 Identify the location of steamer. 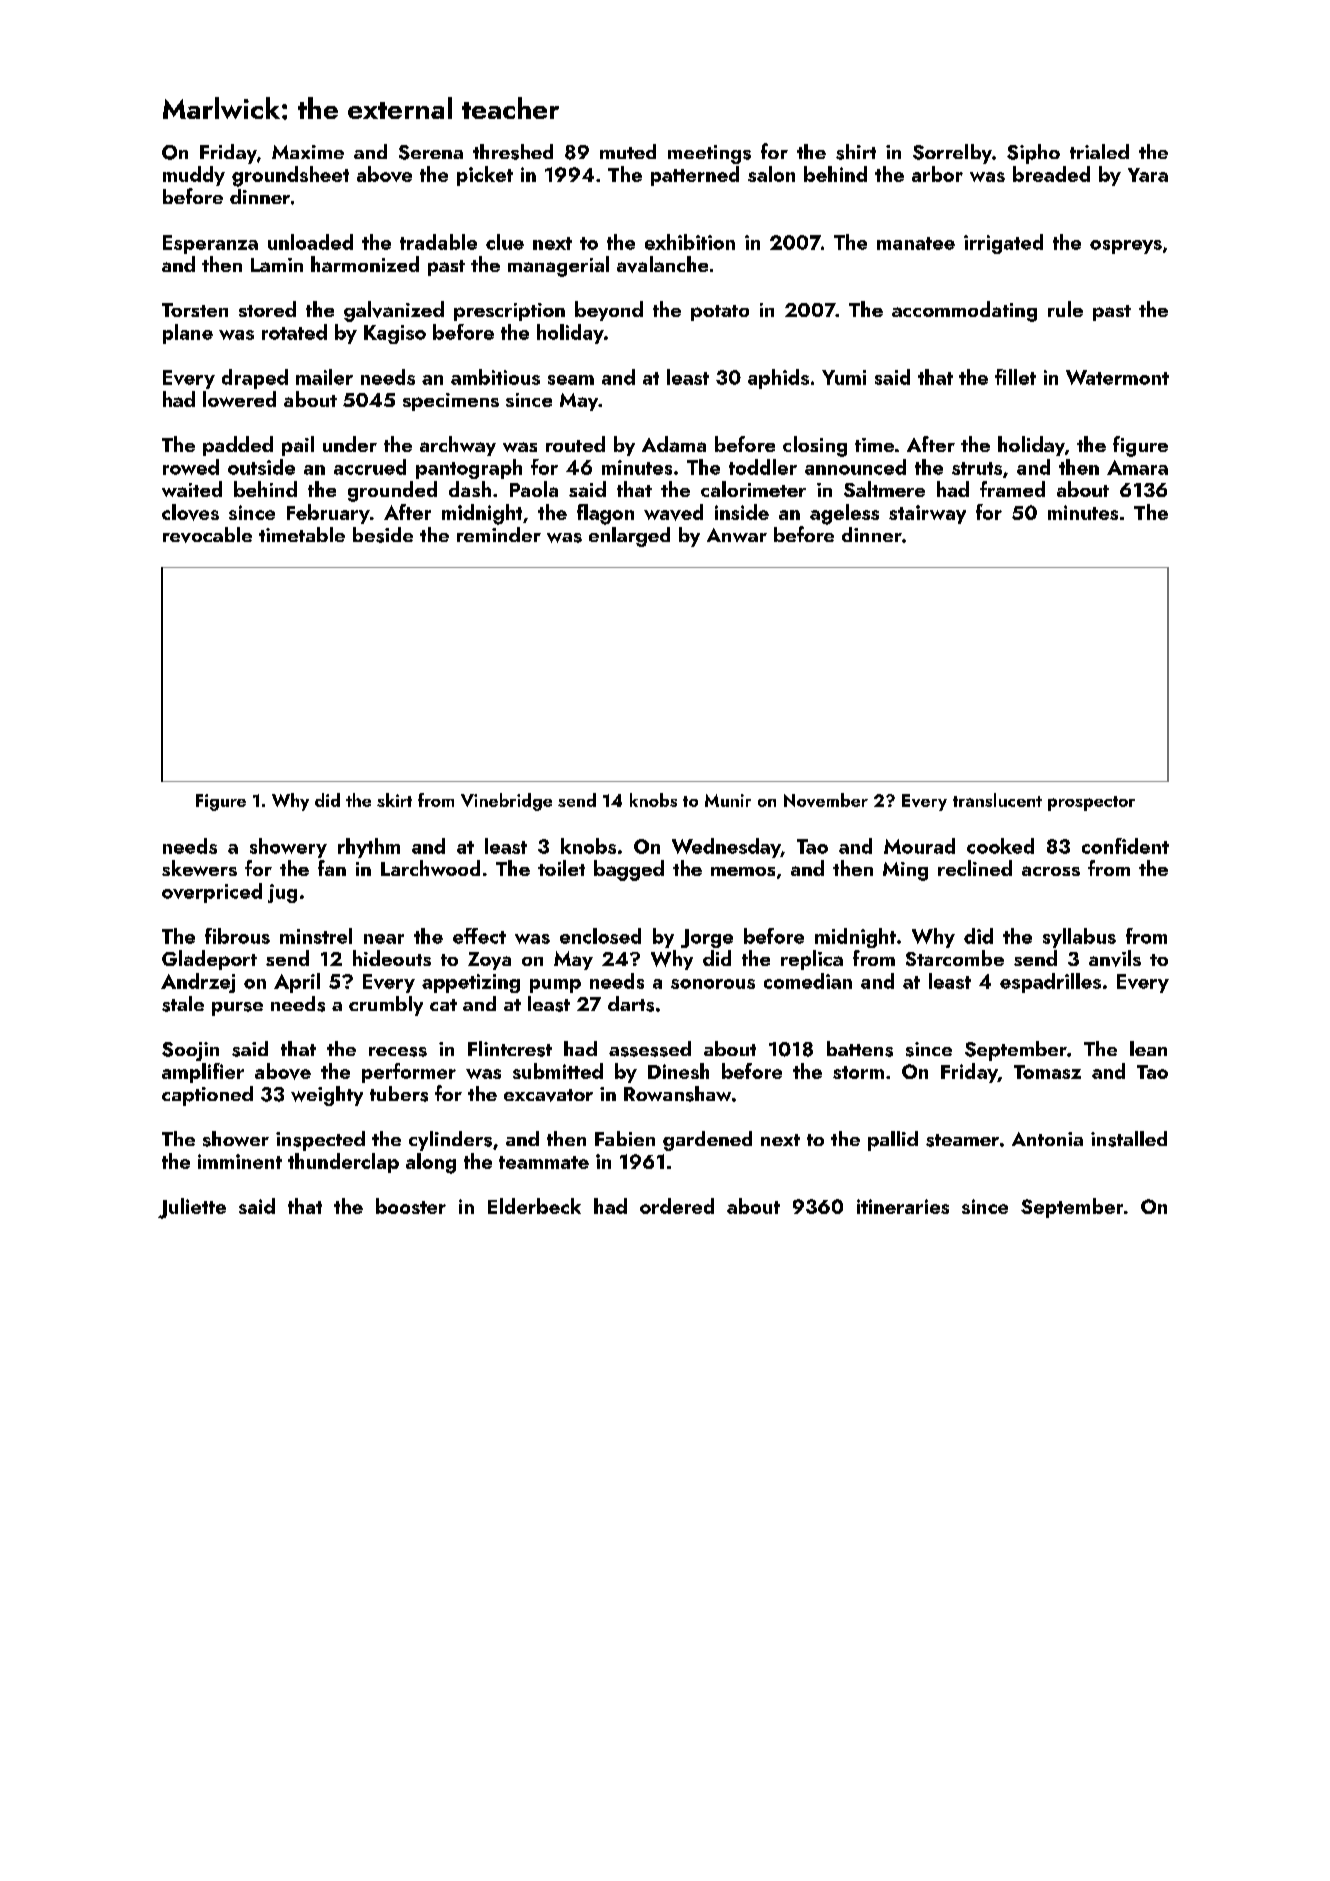
(962, 1140).
